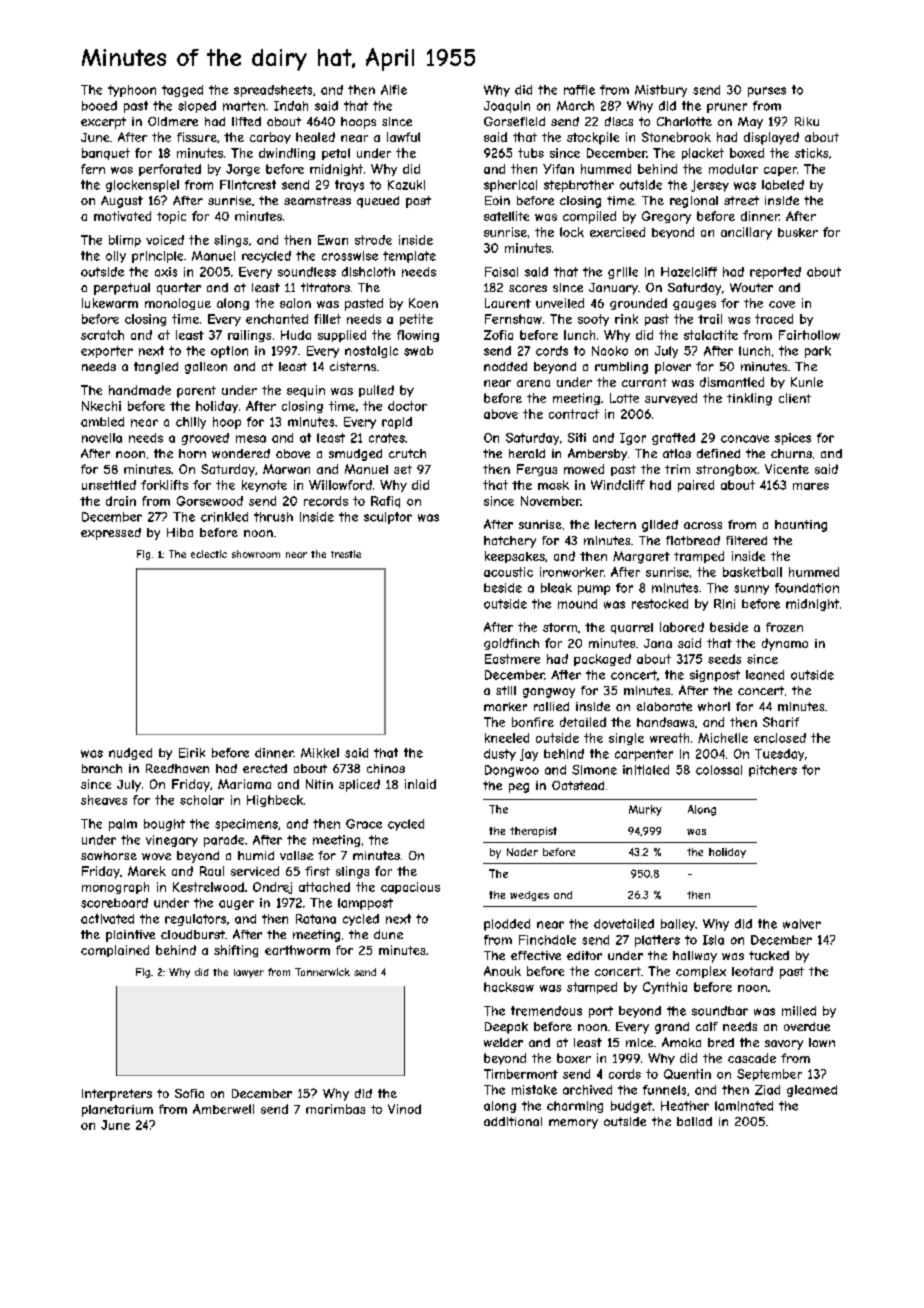 This screenshot has height=1308, width=924. Describe the element at coordinates (573, 1124) in the screenshot. I see `memory` at that location.
